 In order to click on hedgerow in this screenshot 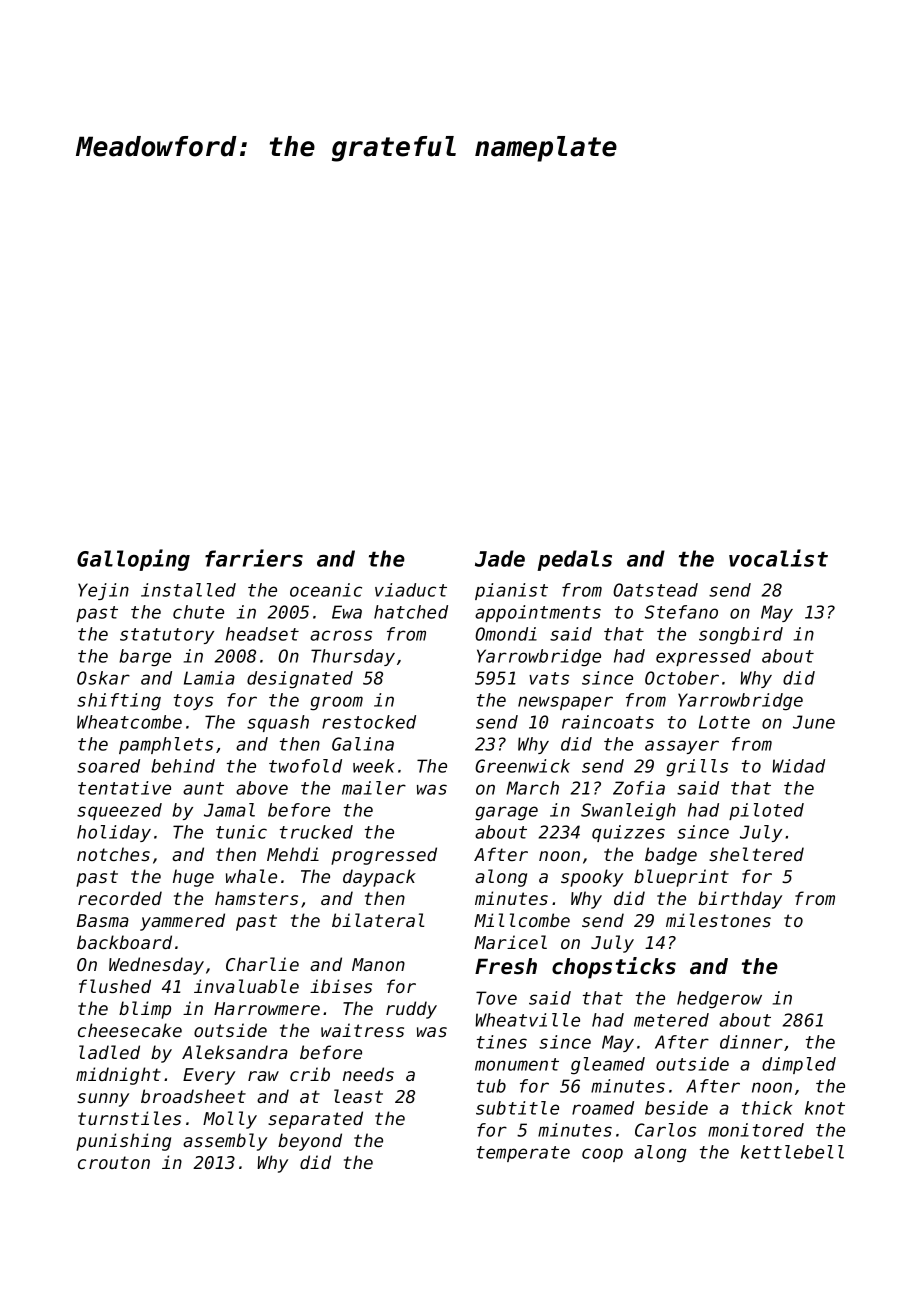, I will do `click(719, 1000)`.
